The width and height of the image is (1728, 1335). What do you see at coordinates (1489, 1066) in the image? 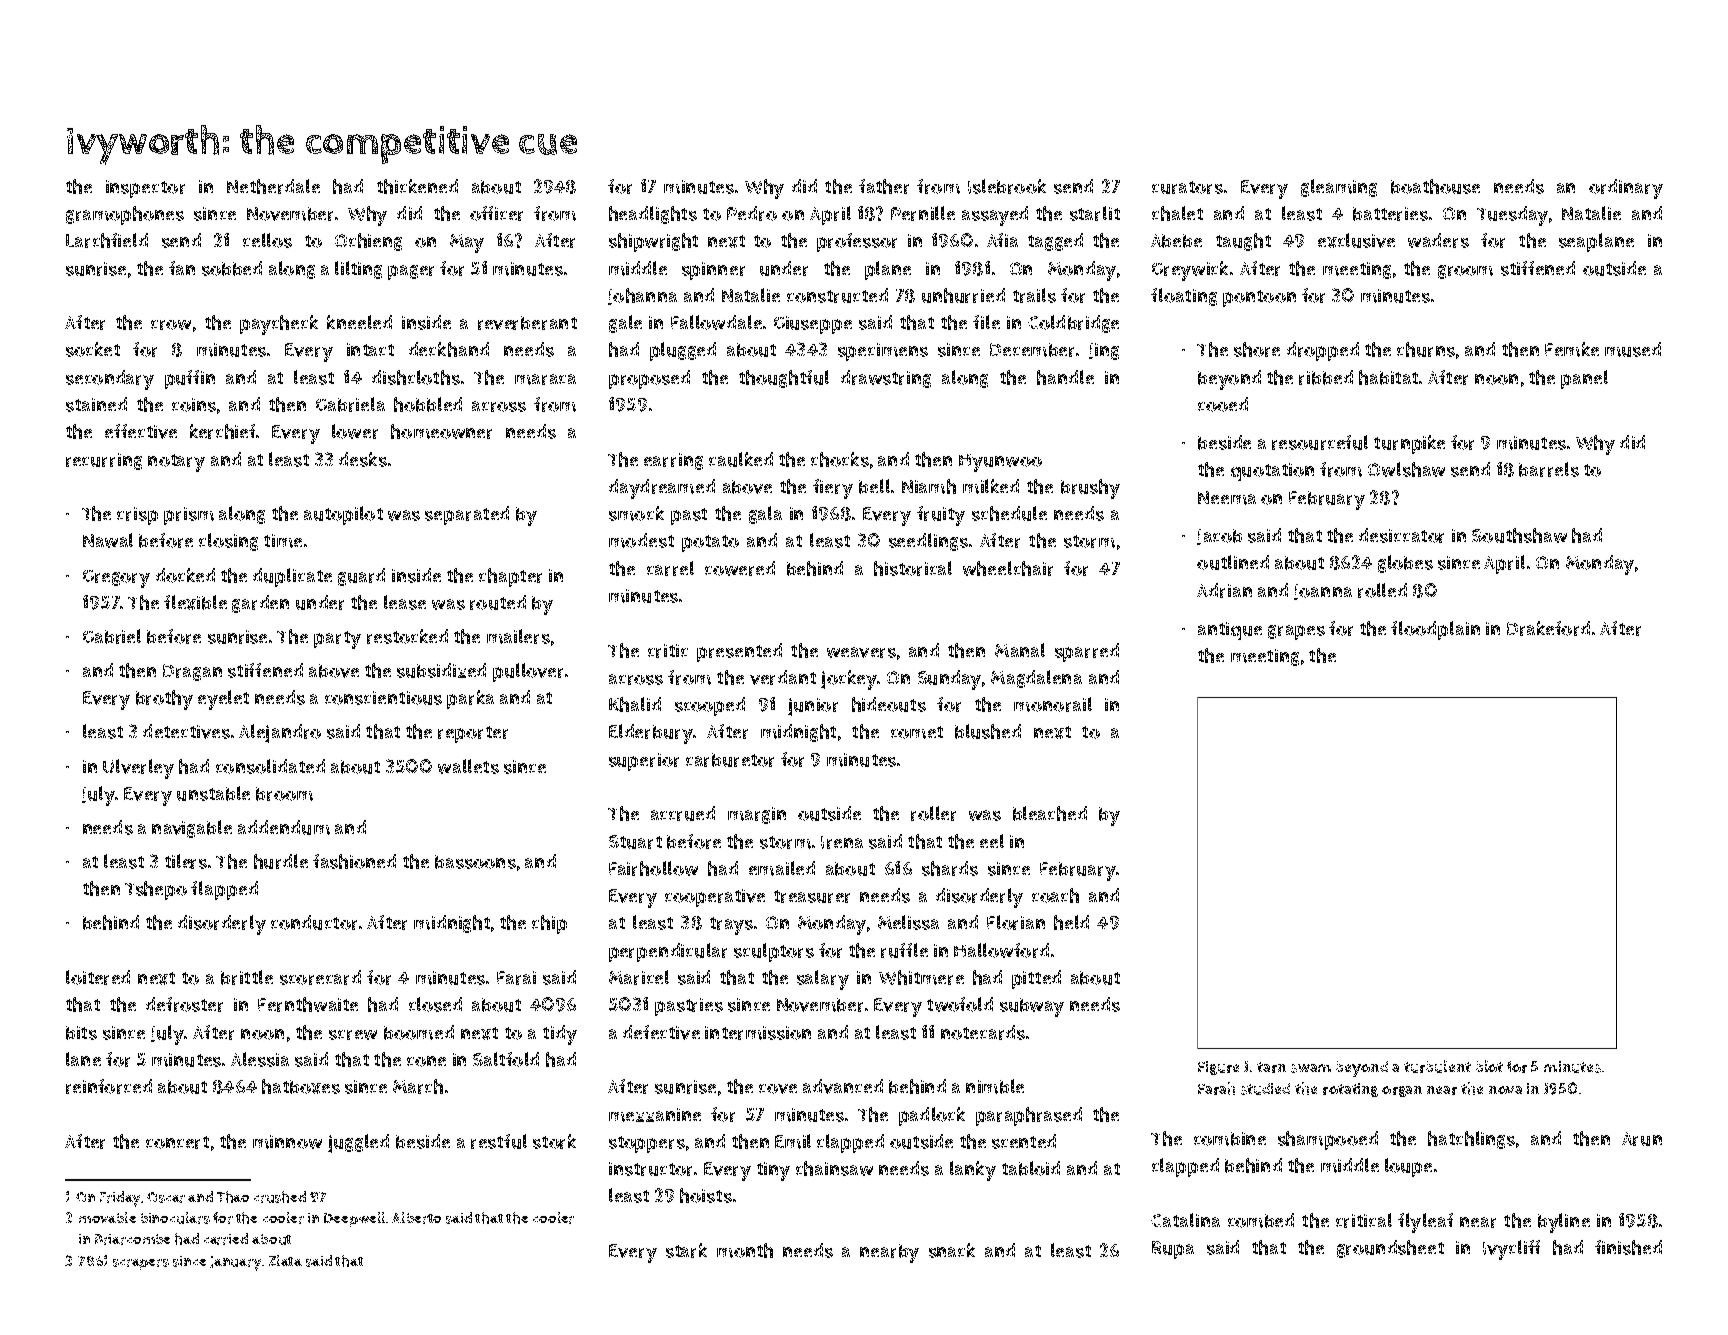
I see `blot` at bounding box center [1489, 1066].
